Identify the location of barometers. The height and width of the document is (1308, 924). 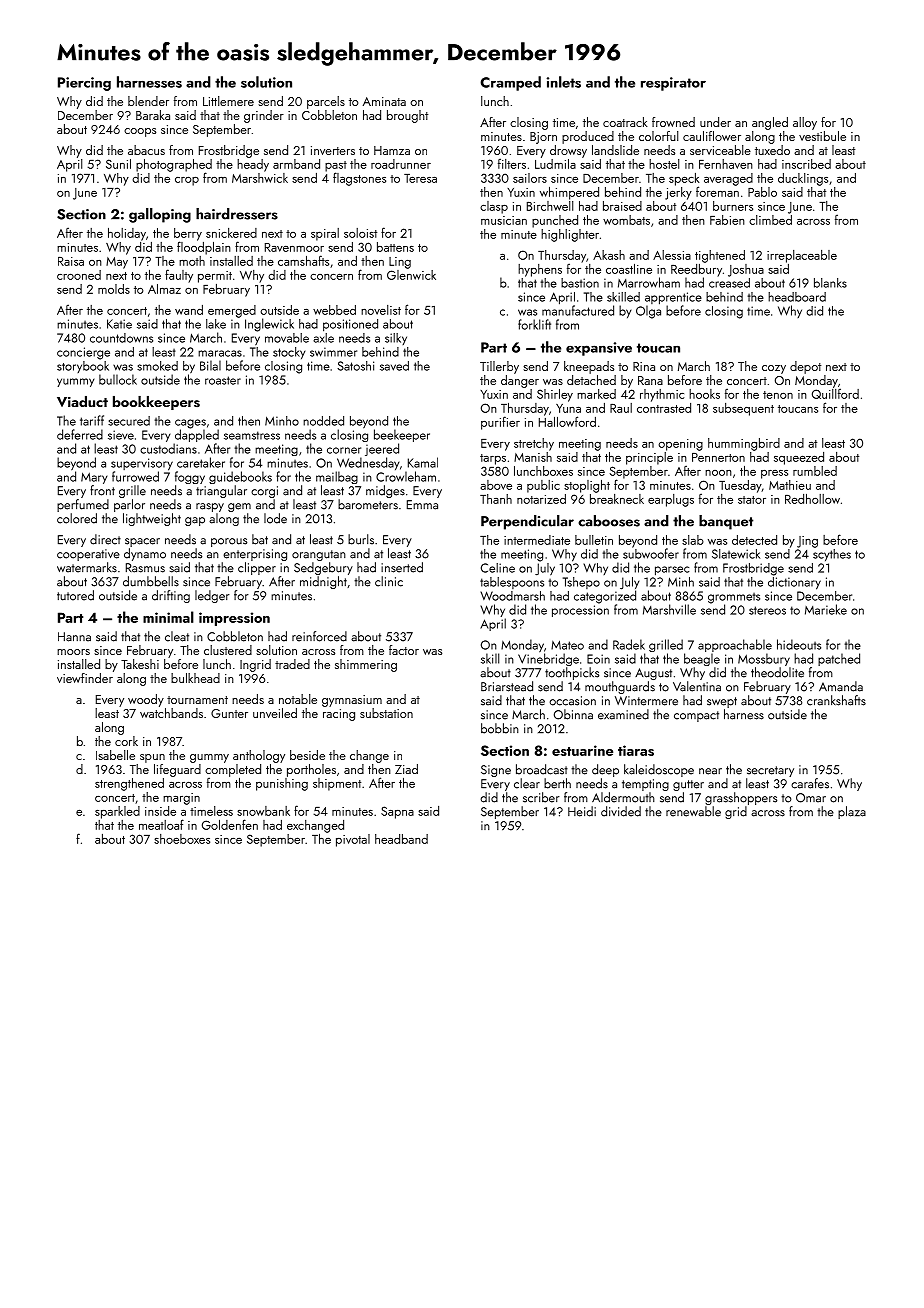
(368, 504).
